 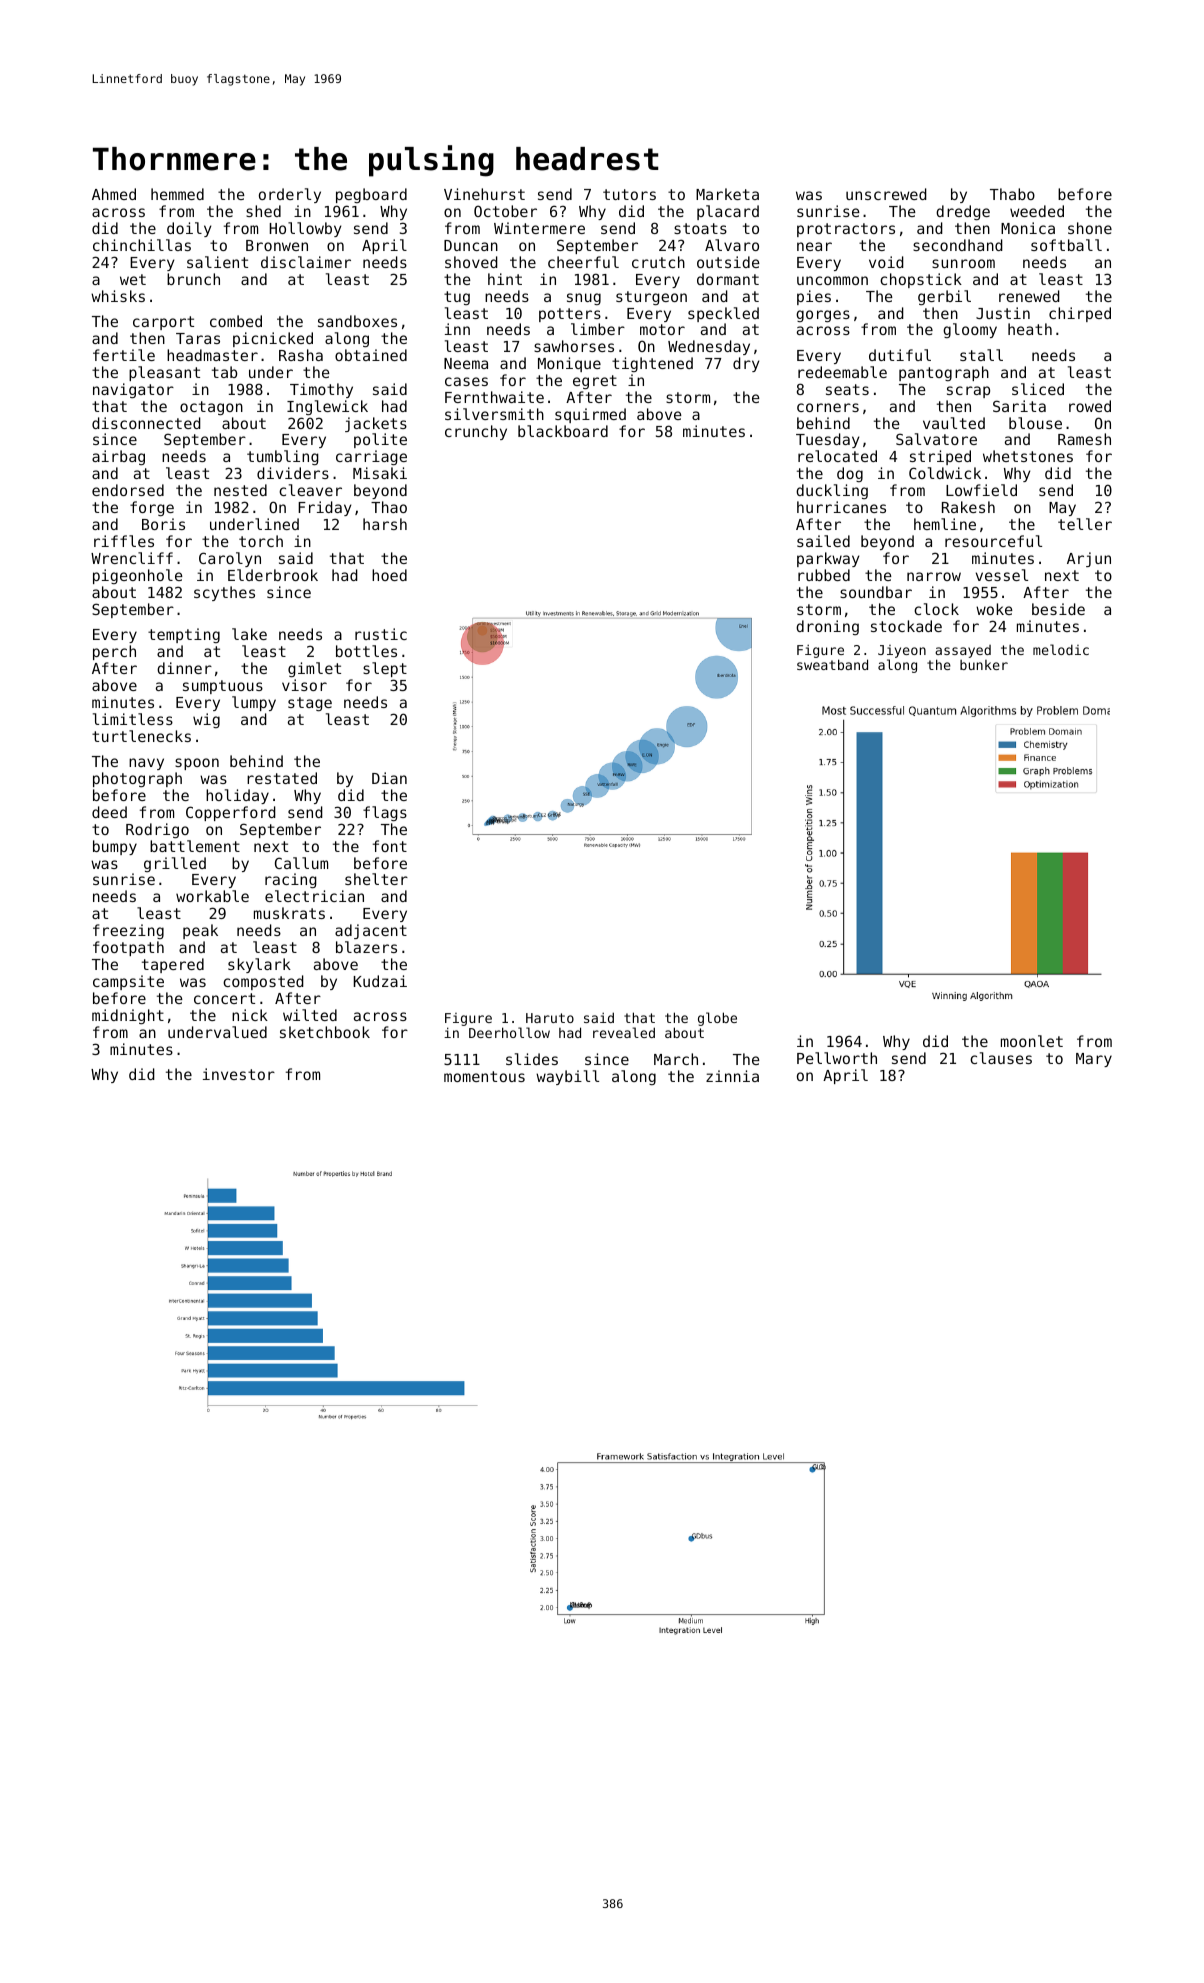 What do you see at coordinates (389, 507) in the screenshot?
I see `Thao` at bounding box center [389, 507].
